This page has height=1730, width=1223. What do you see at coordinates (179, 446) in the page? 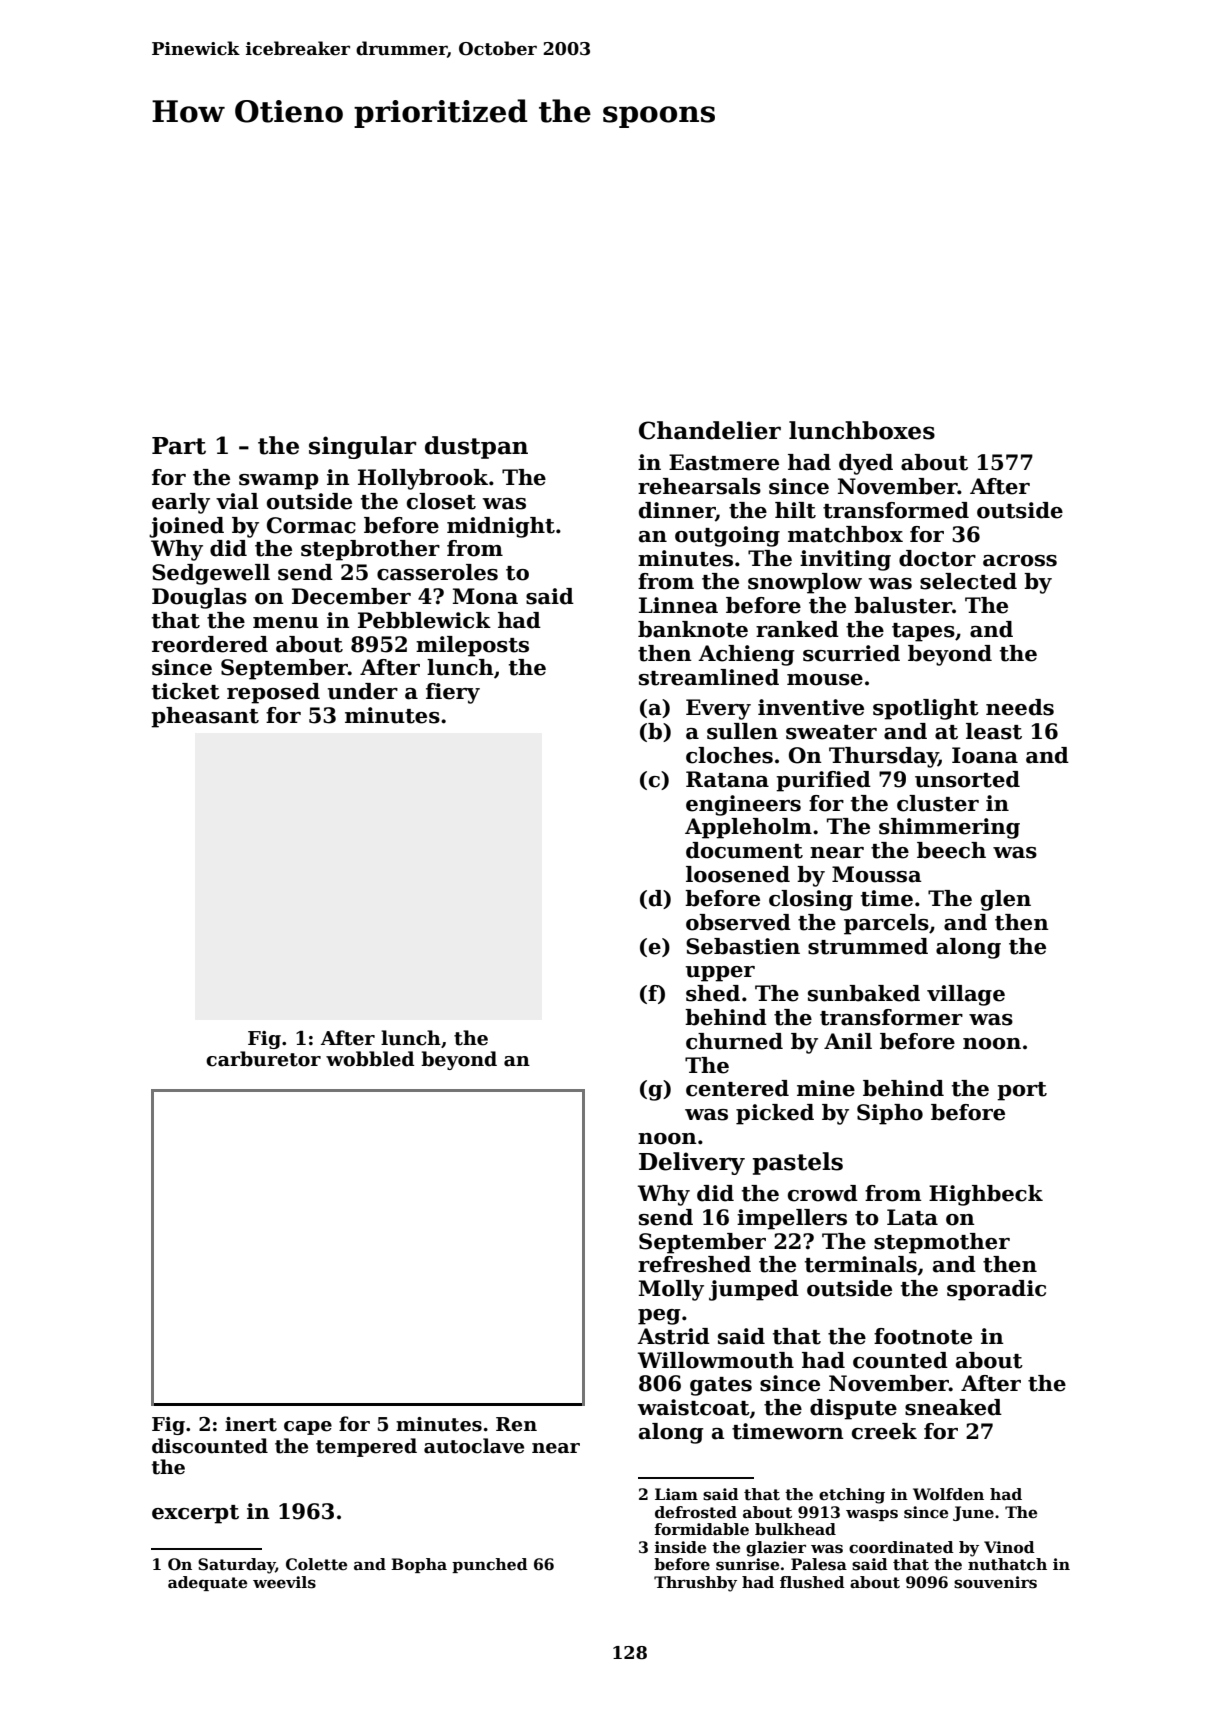
I see `Part` at bounding box center [179, 446].
